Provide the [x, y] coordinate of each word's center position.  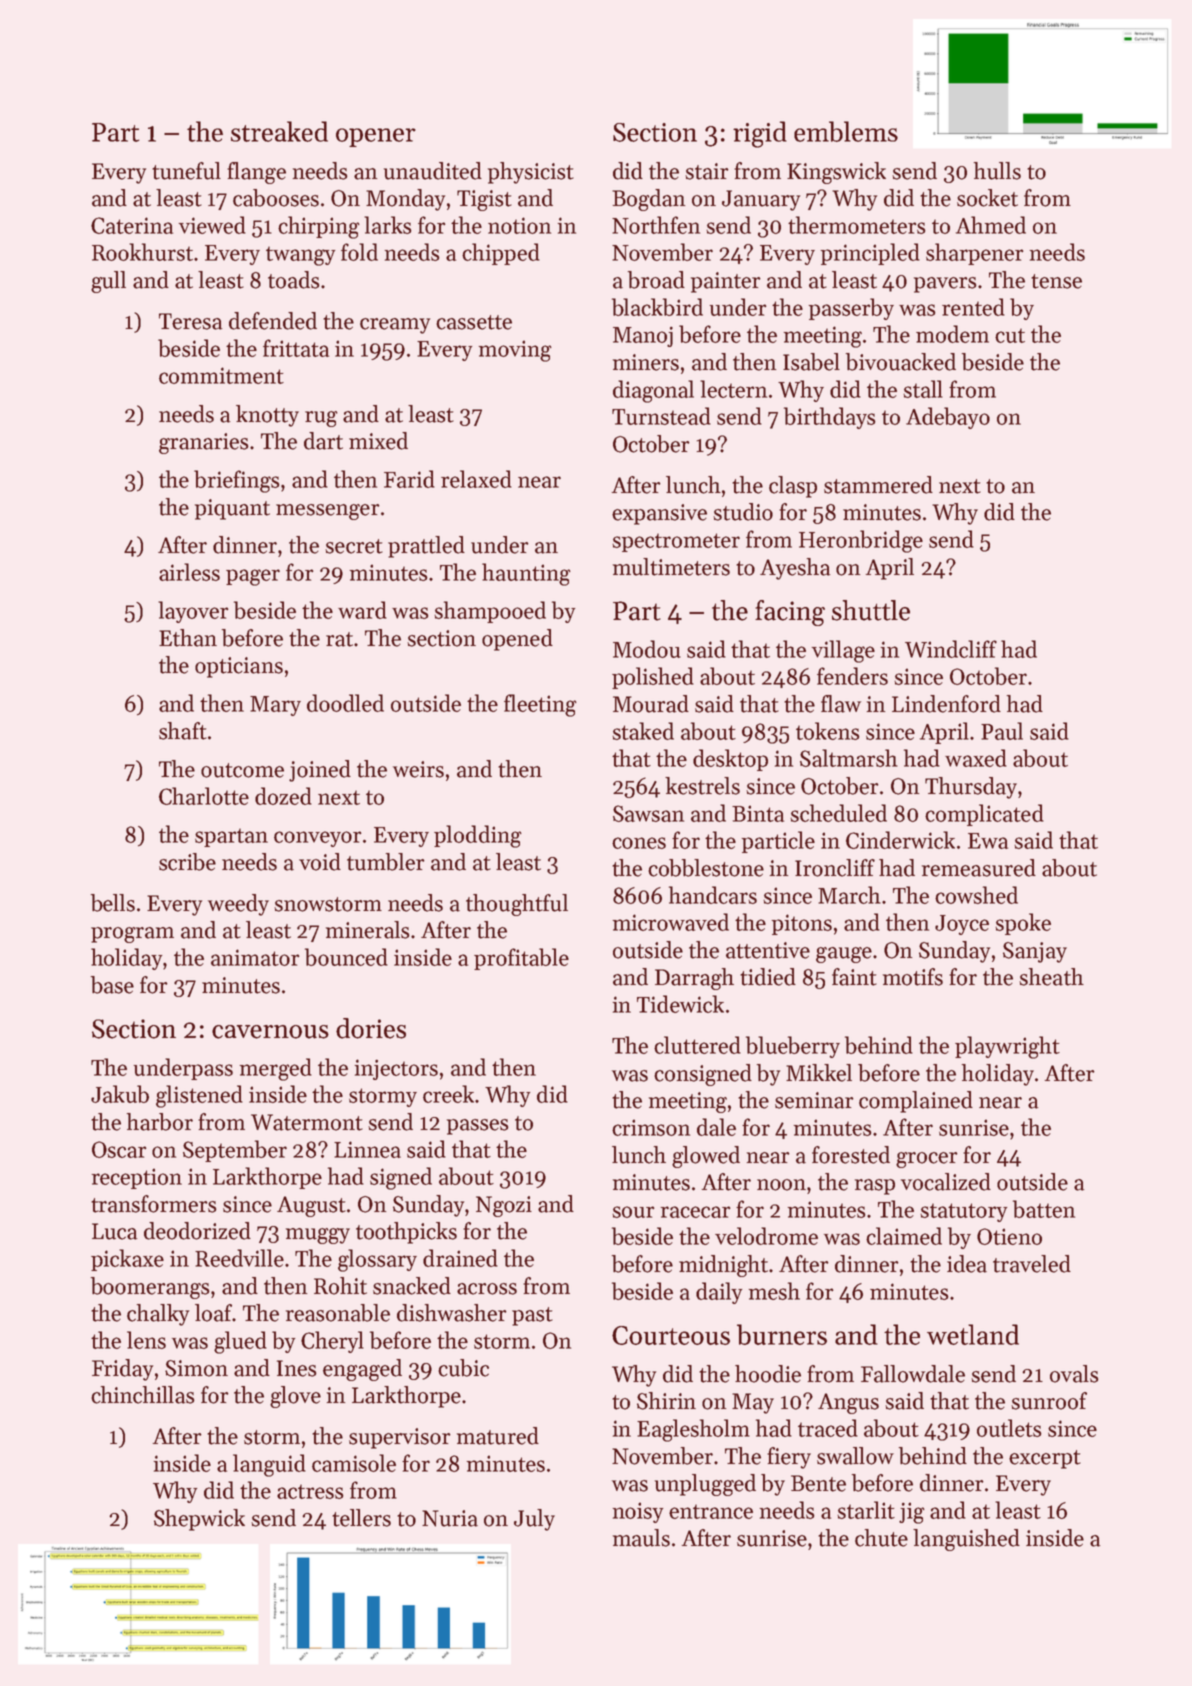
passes [477, 1127]
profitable [521, 959]
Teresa [191, 321]
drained [460, 1258]
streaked [279, 131]
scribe [187, 862]
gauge [844, 955]
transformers [153, 1204]
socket [987, 198]
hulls [997, 171]
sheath [1051, 977]
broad [656, 280]
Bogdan [648, 200]
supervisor [400, 1438]
